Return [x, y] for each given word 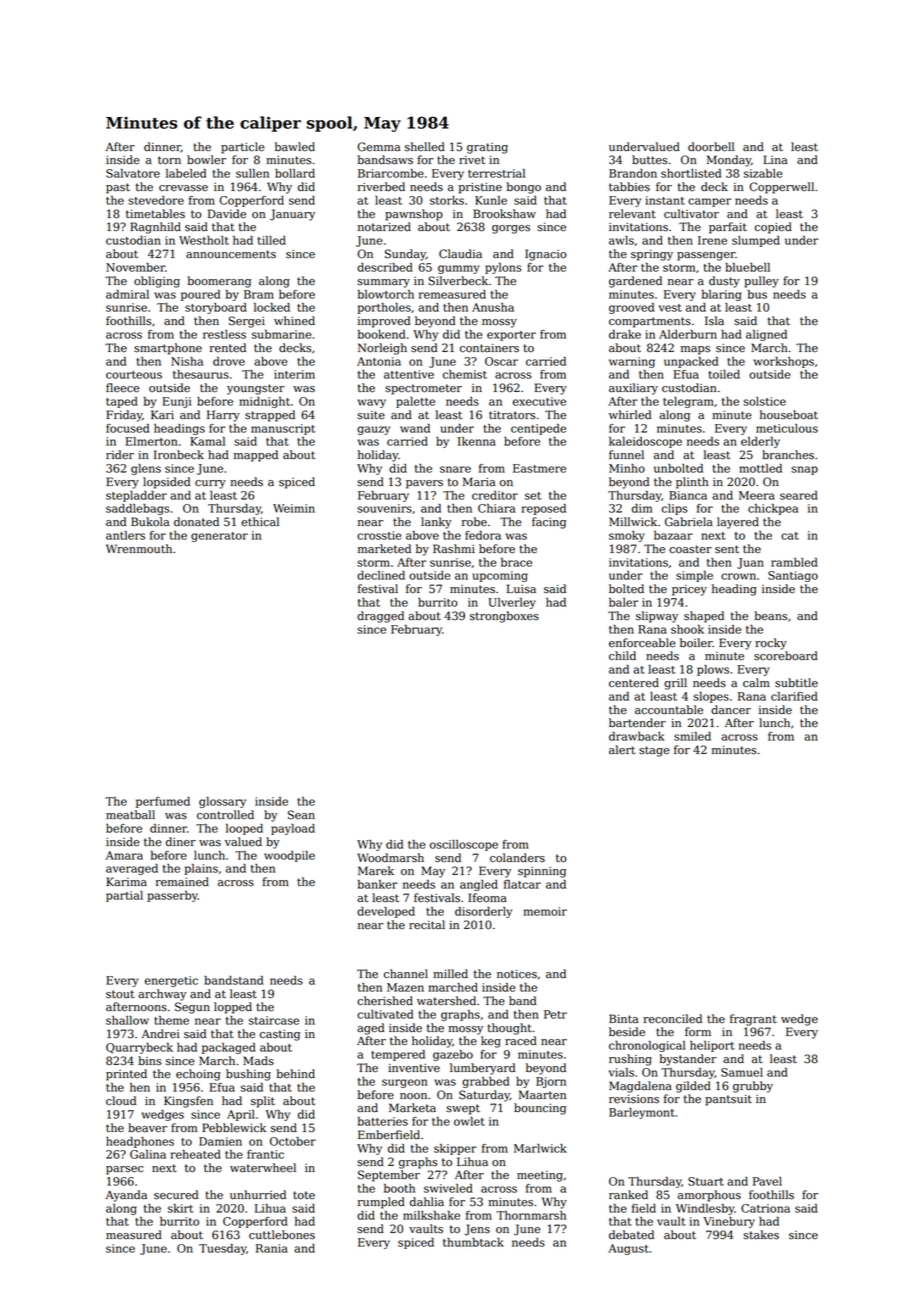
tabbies [629, 187]
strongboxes [504, 617]
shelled [425, 147]
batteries [383, 1121]
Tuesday [222, 1249]
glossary [222, 802]
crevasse [183, 188]
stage [654, 751]
